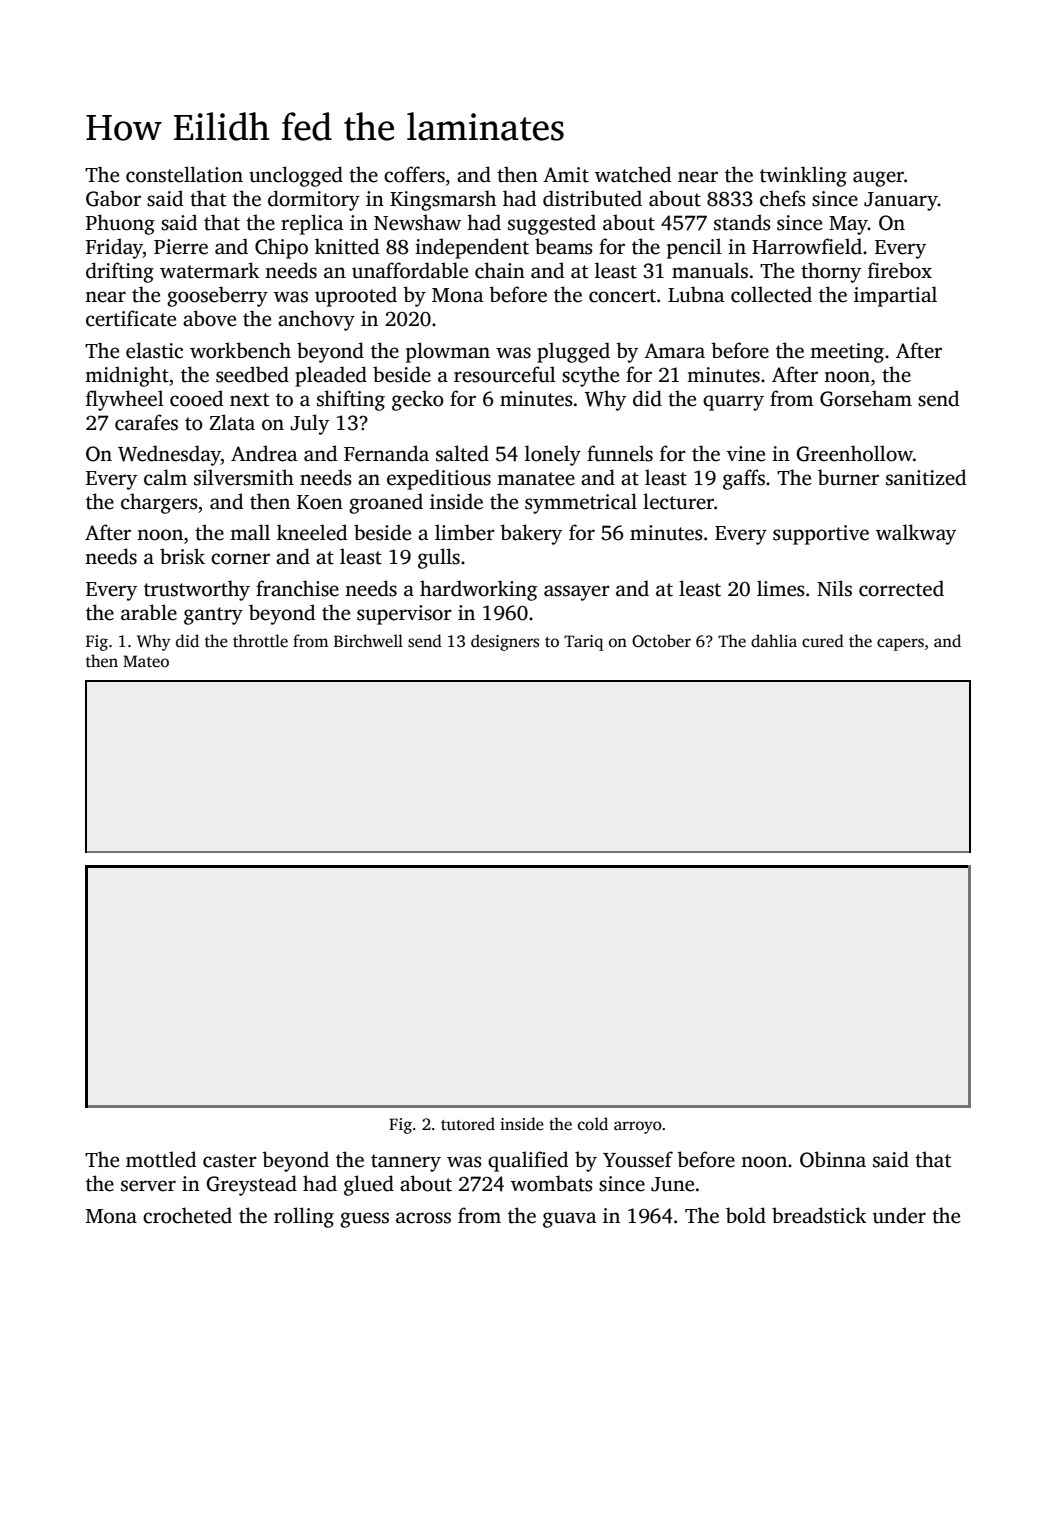 This screenshot has width=1056, height=1530. What do you see at coordinates (847, 353) in the screenshot?
I see `meeting` at bounding box center [847, 353].
